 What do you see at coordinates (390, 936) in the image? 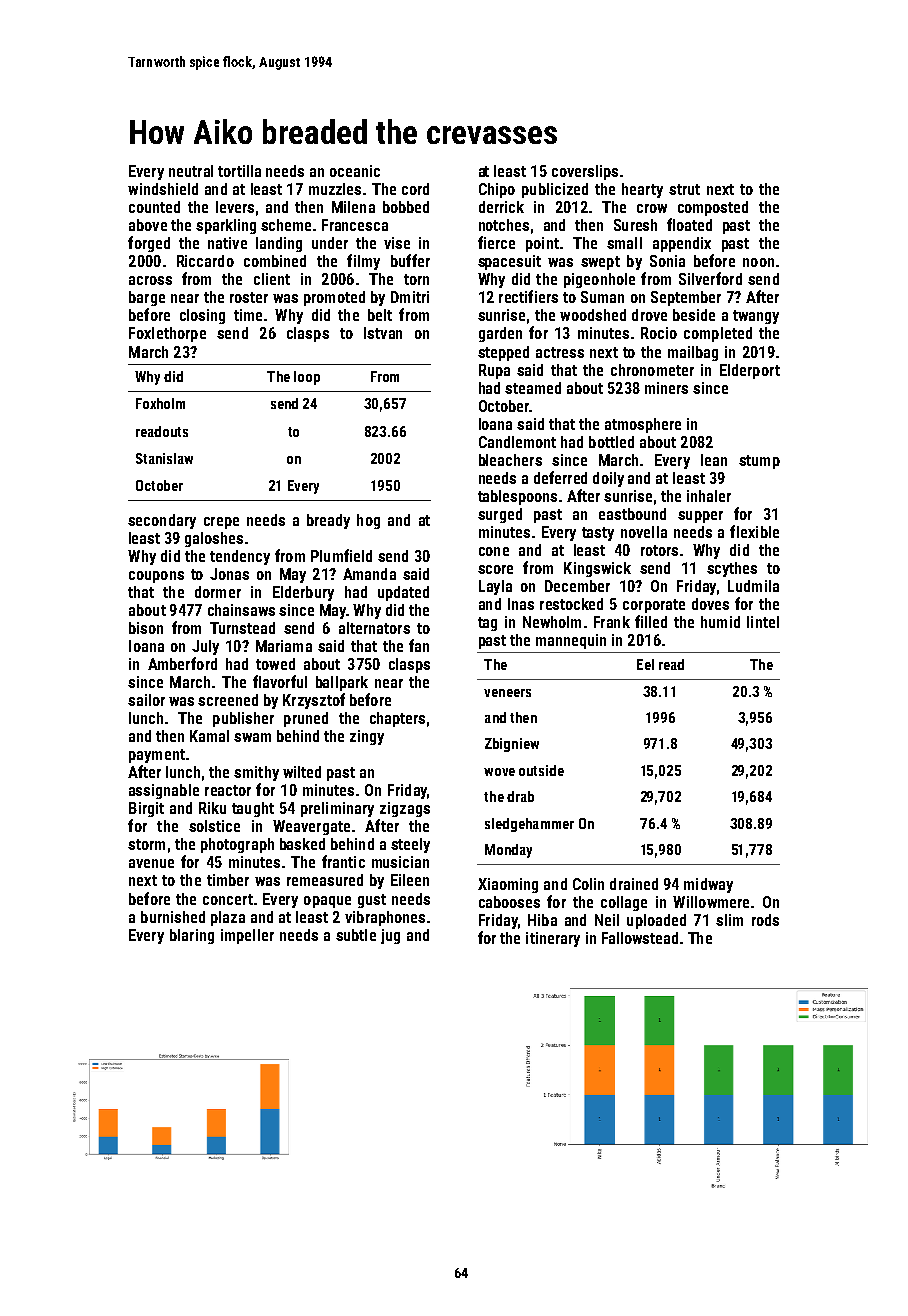
I see `jug` at bounding box center [390, 936].
